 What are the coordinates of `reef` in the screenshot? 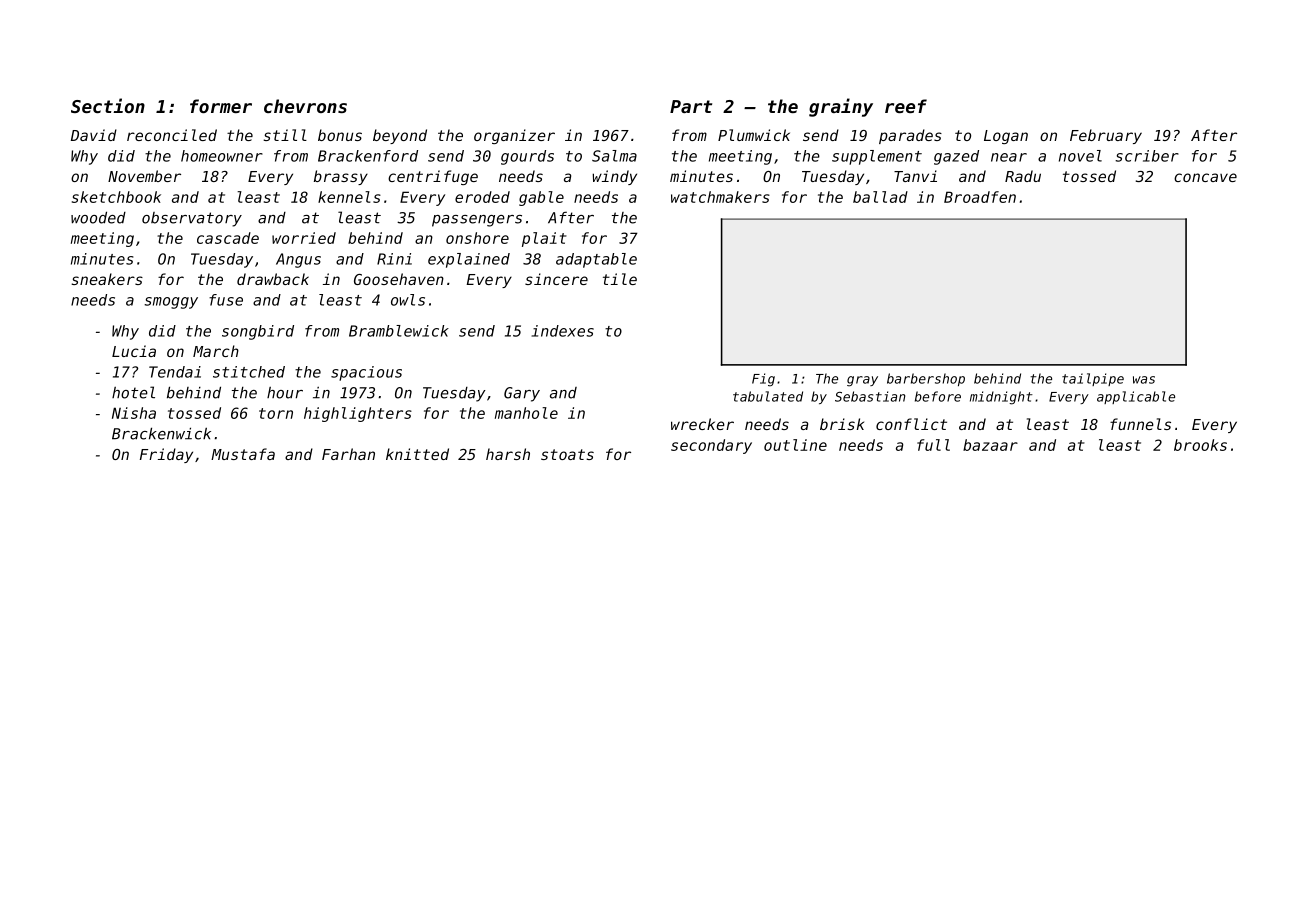 It's located at (906, 106).
